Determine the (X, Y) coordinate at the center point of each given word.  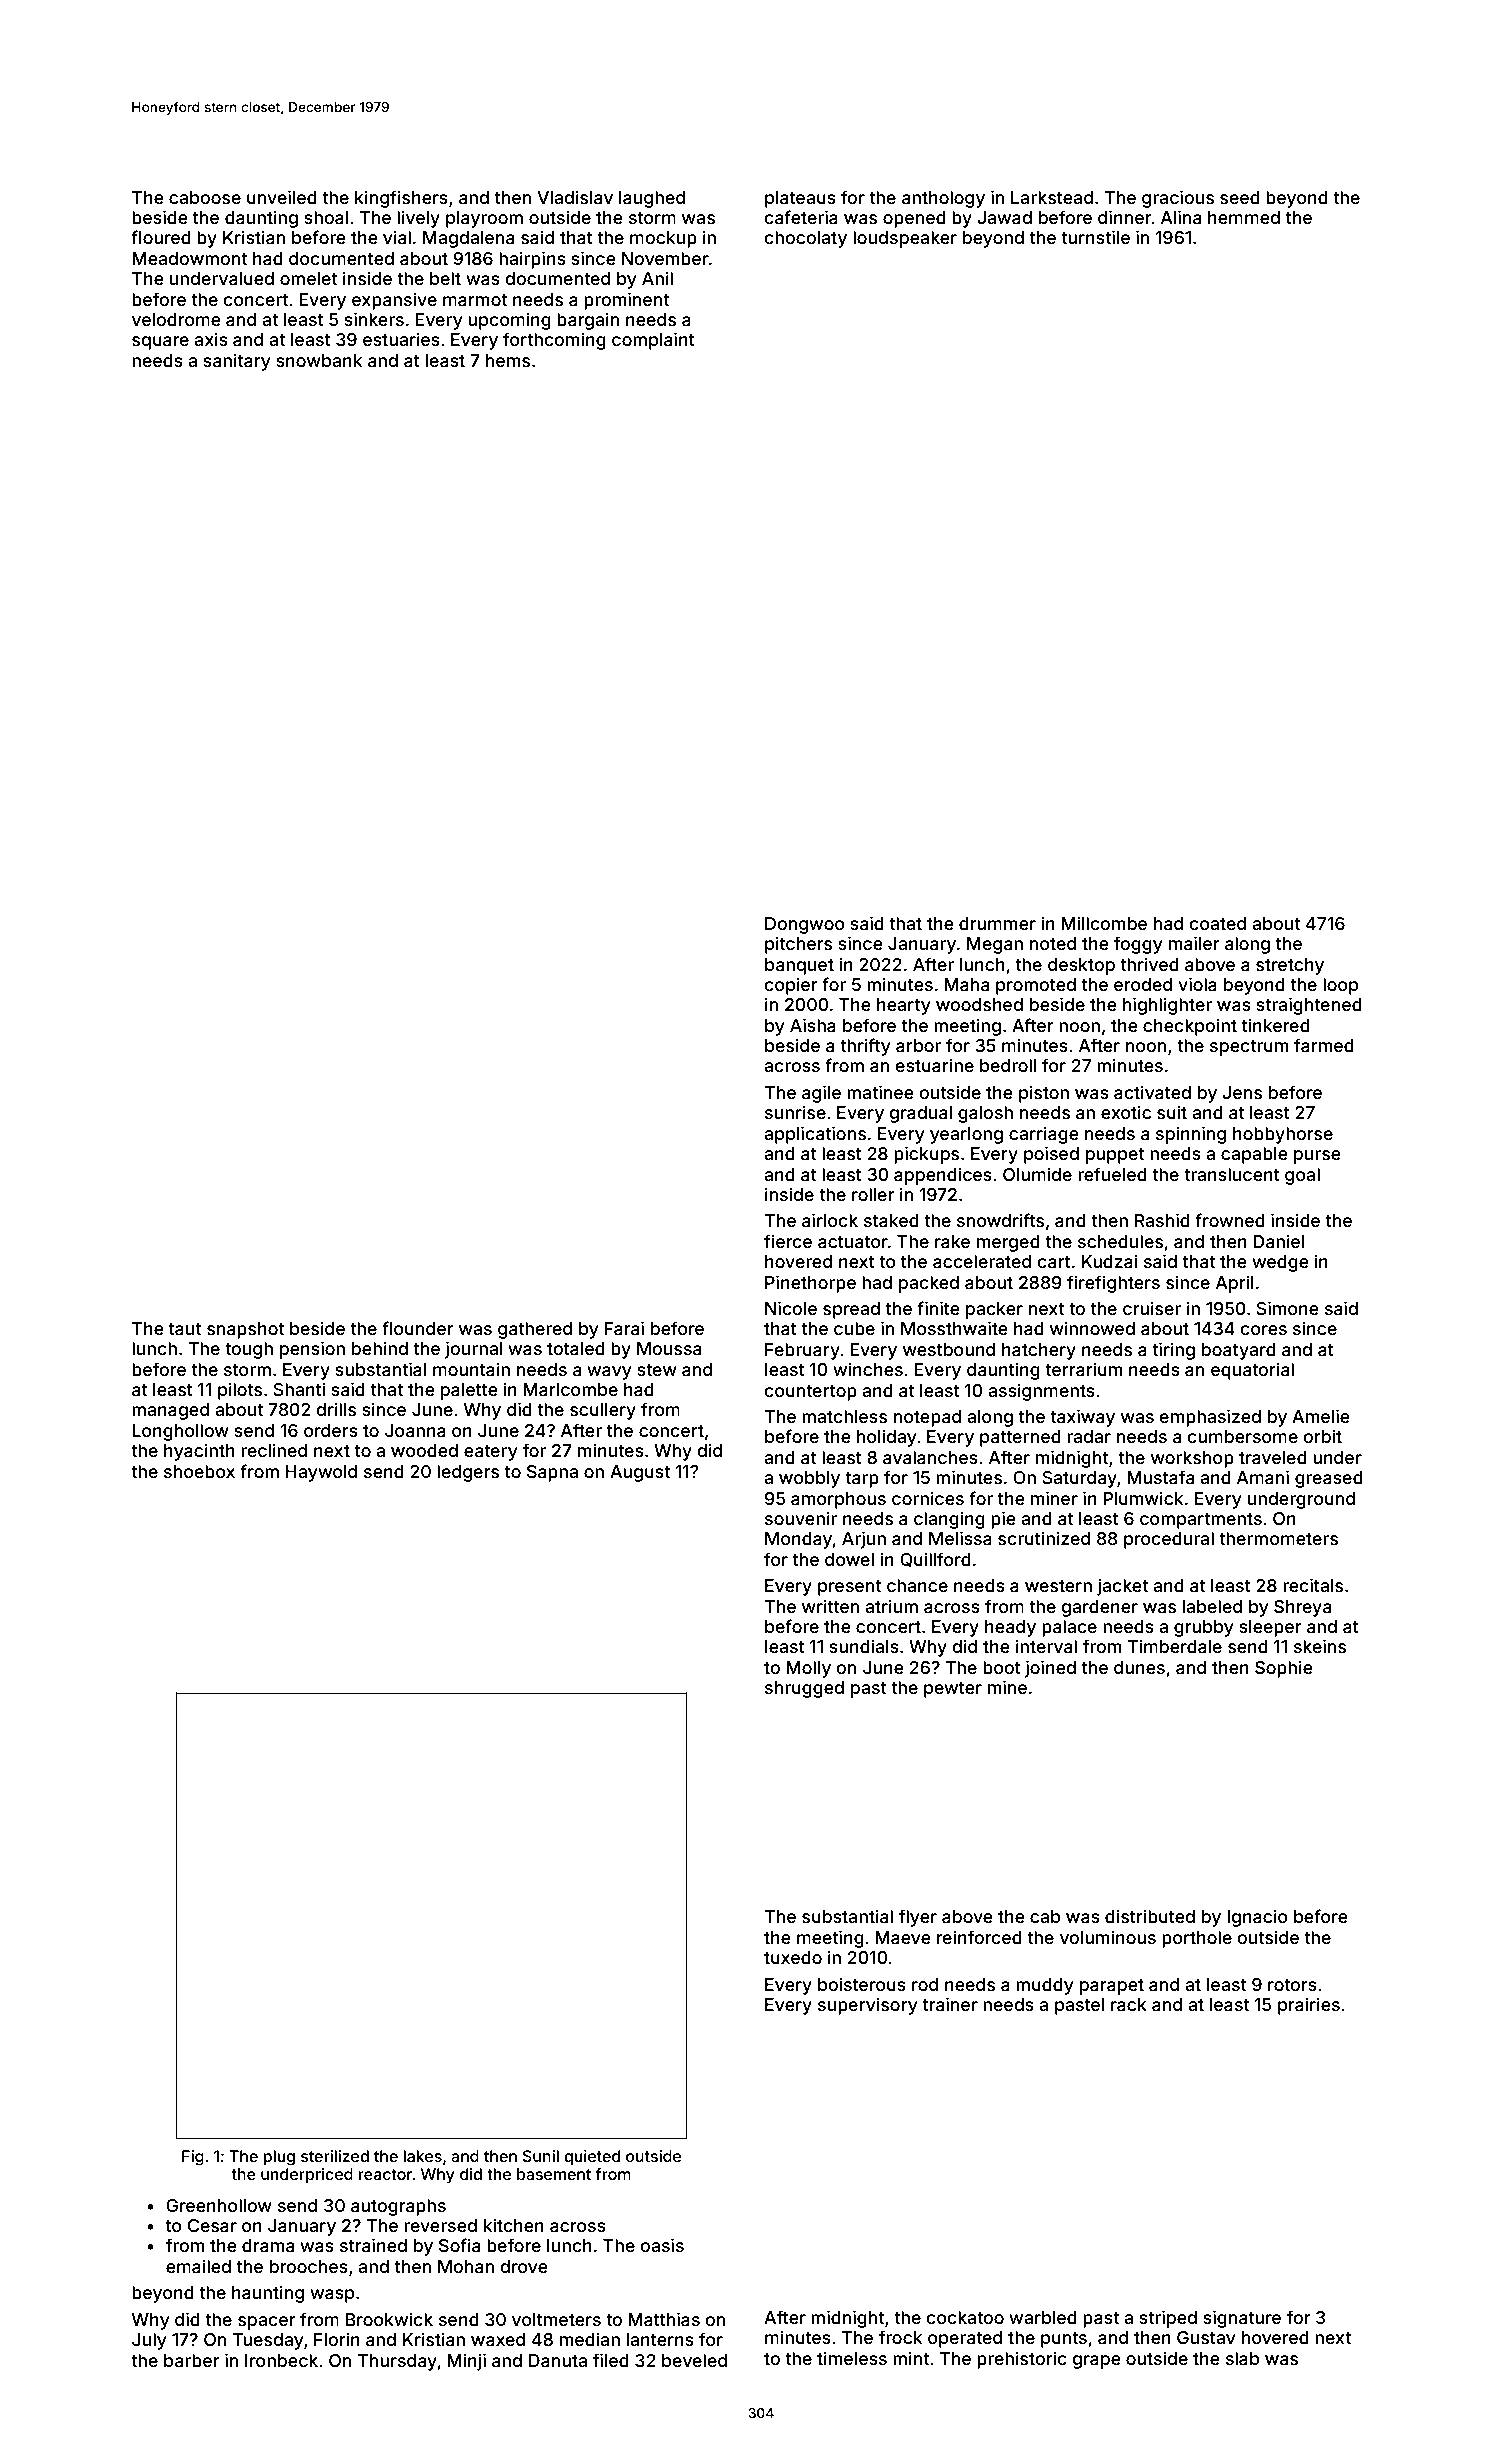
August (640, 1473)
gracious (1178, 199)
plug (279, 2158)
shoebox (199, 1471)
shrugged (804, 1689)
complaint (653, 341)
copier (791, 986)
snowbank (319, 360)
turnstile (1095, 237)
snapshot (245, 1330)
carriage (1044, 1135)
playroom (484, 219)
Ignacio (1257, 1918)
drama (268, 2245)
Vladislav (575, 197)
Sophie (1284, 1669)
